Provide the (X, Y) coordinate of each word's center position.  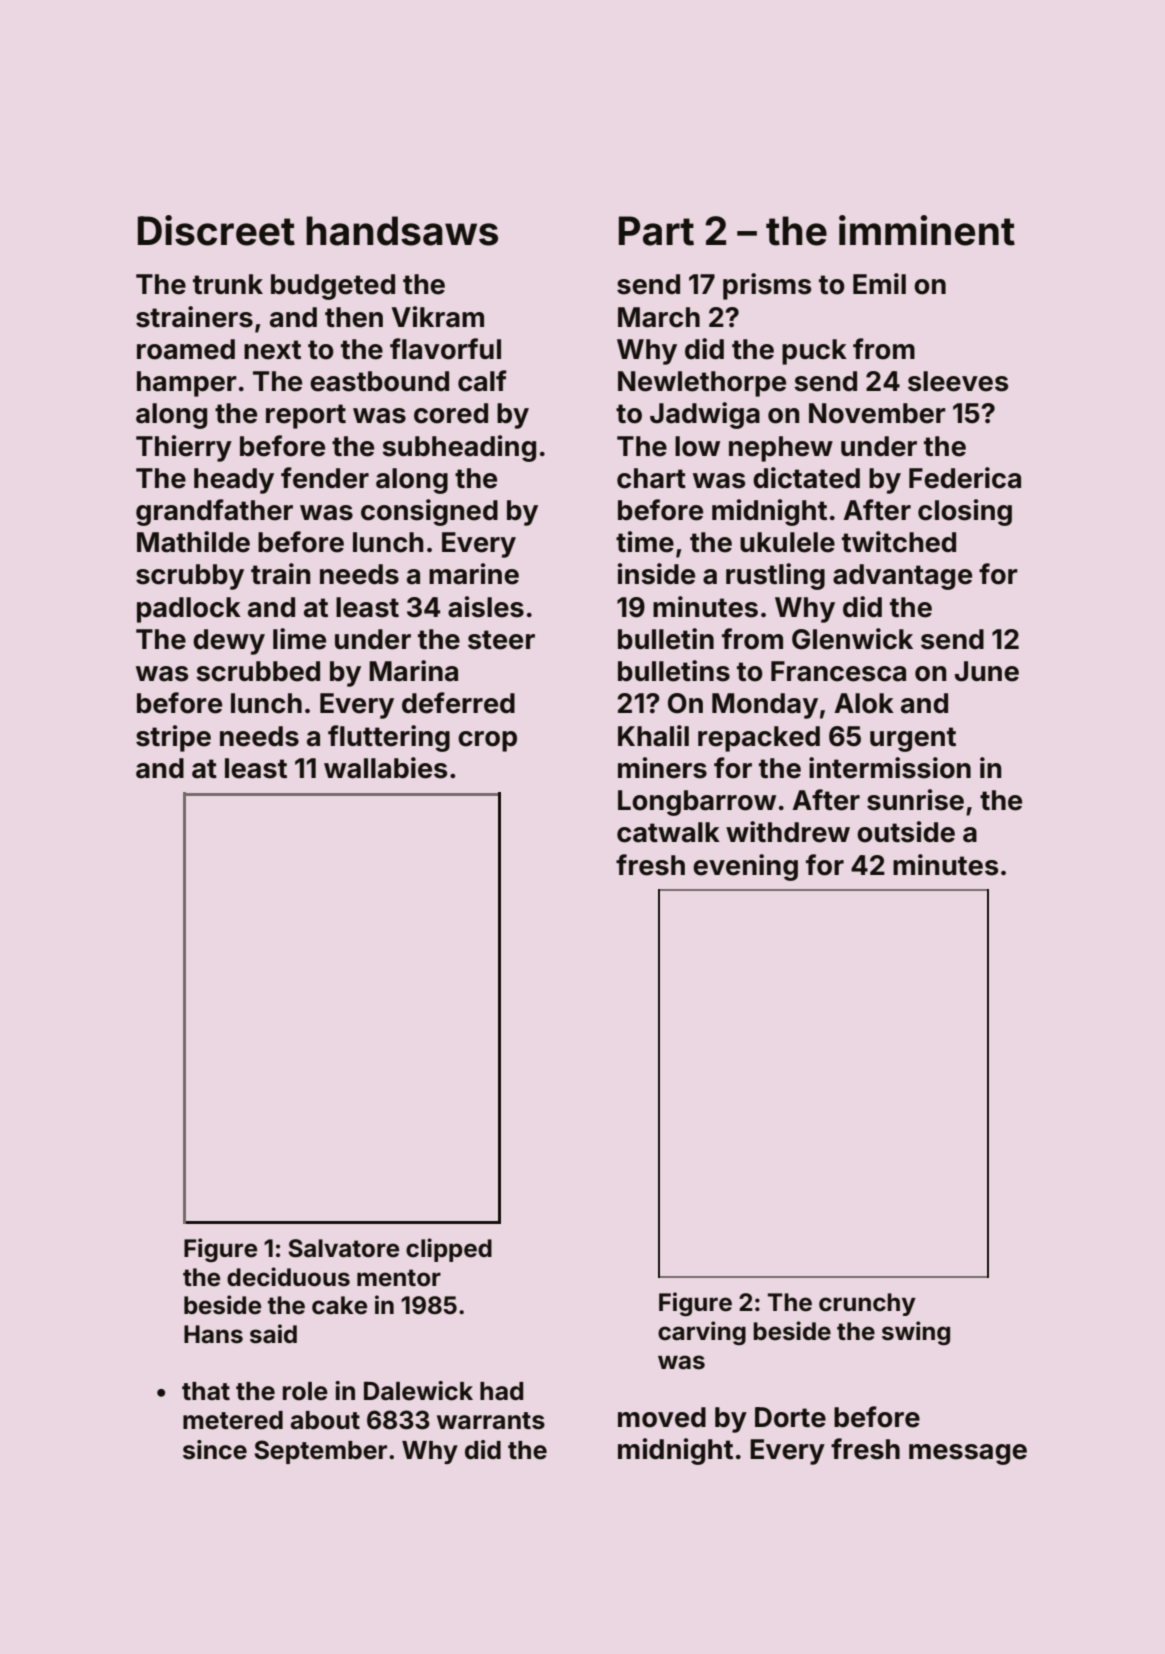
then (354, 317)
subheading (459, 448)
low (697, 446)
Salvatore (343, 1248)
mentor (399, 1278)
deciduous (288, 1277)
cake (339, 1305)
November (877, 413)
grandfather (214, 512)
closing (965, 512)
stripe (173, 738)
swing (916, 1333)
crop (487, 741)
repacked (759, 739)
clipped (449, 1250)
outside (906, 832)
